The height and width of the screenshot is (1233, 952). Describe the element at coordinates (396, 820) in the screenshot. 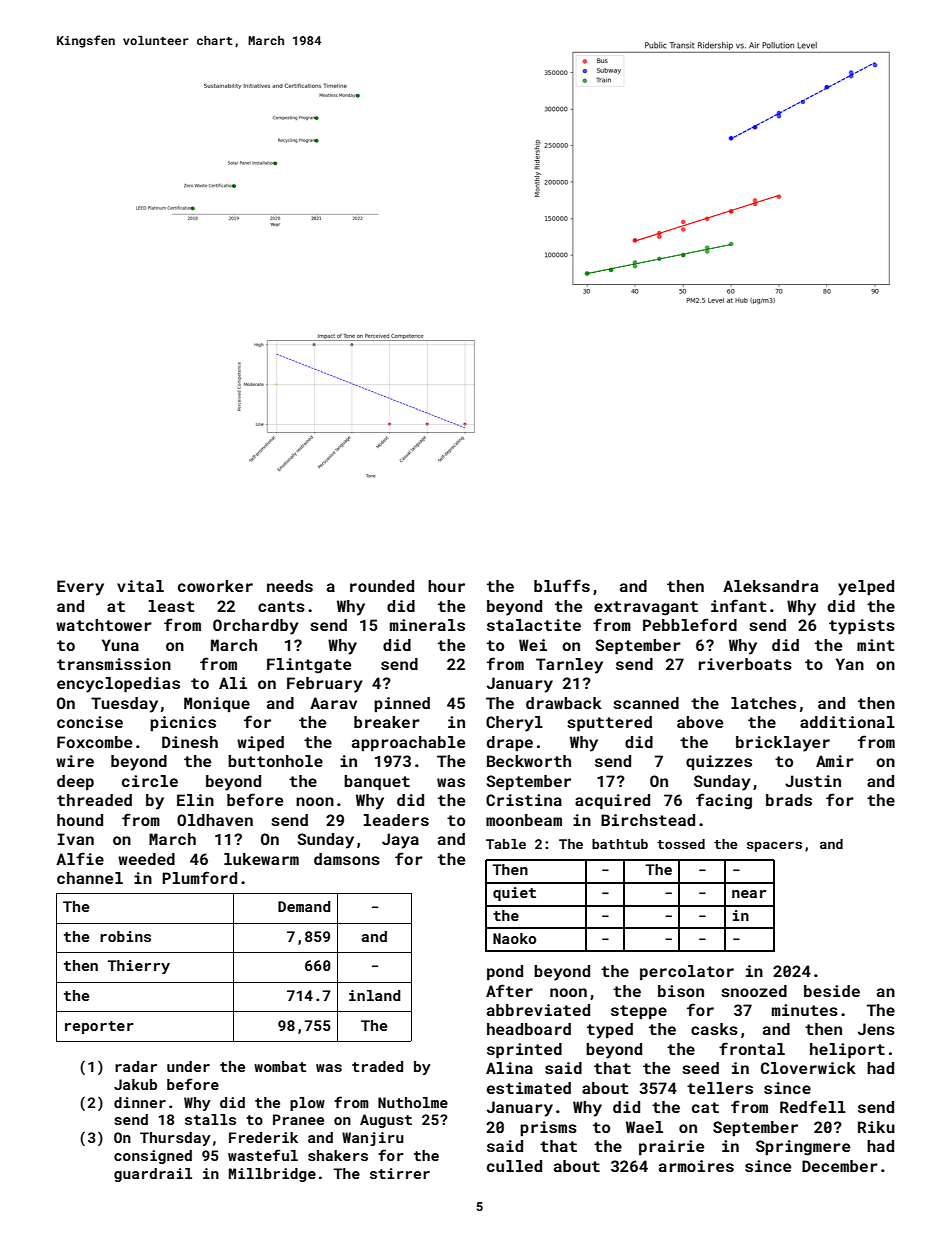

I see `leaders` at that location.
